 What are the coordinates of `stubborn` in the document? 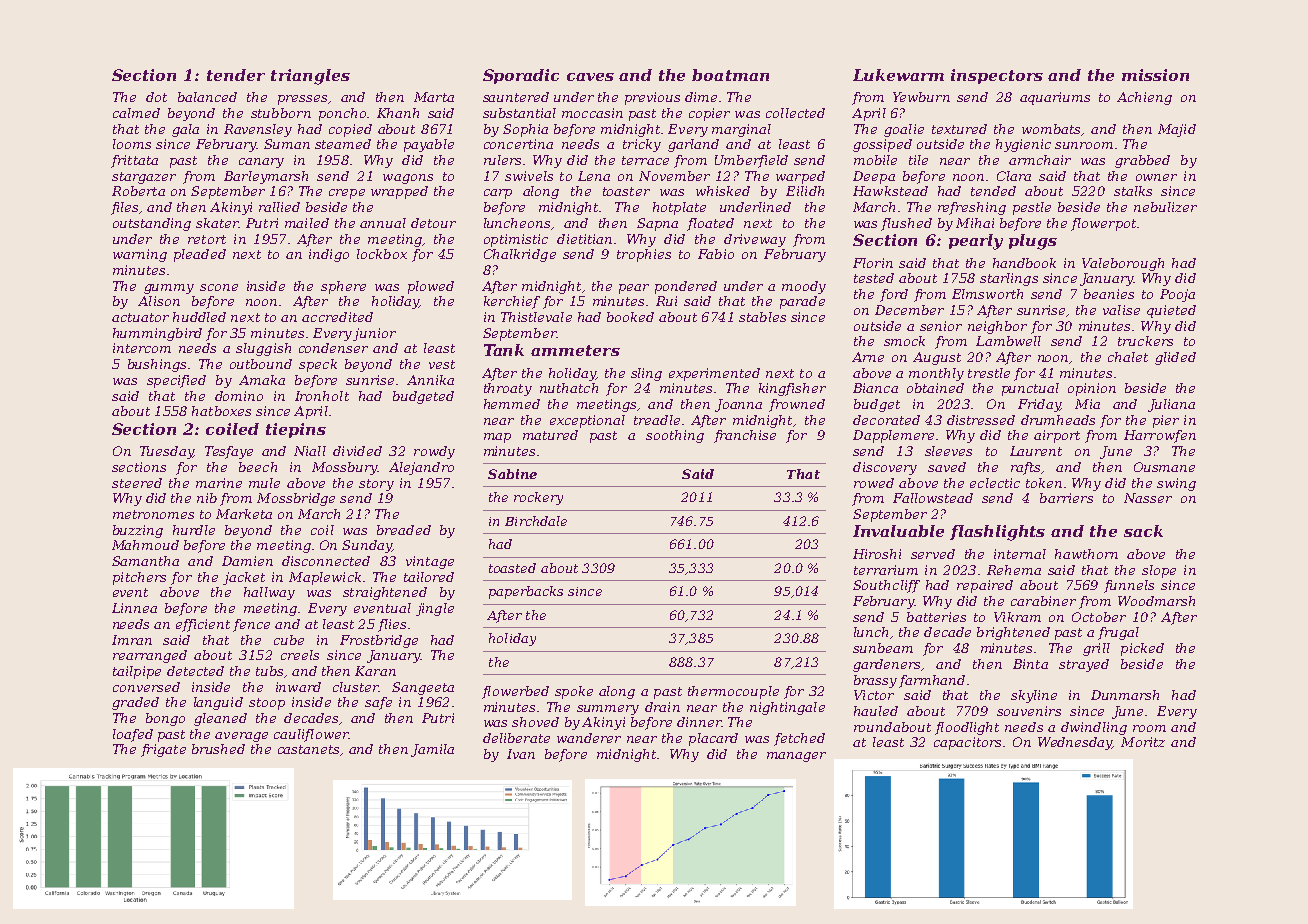 It's located at (281, 113).
